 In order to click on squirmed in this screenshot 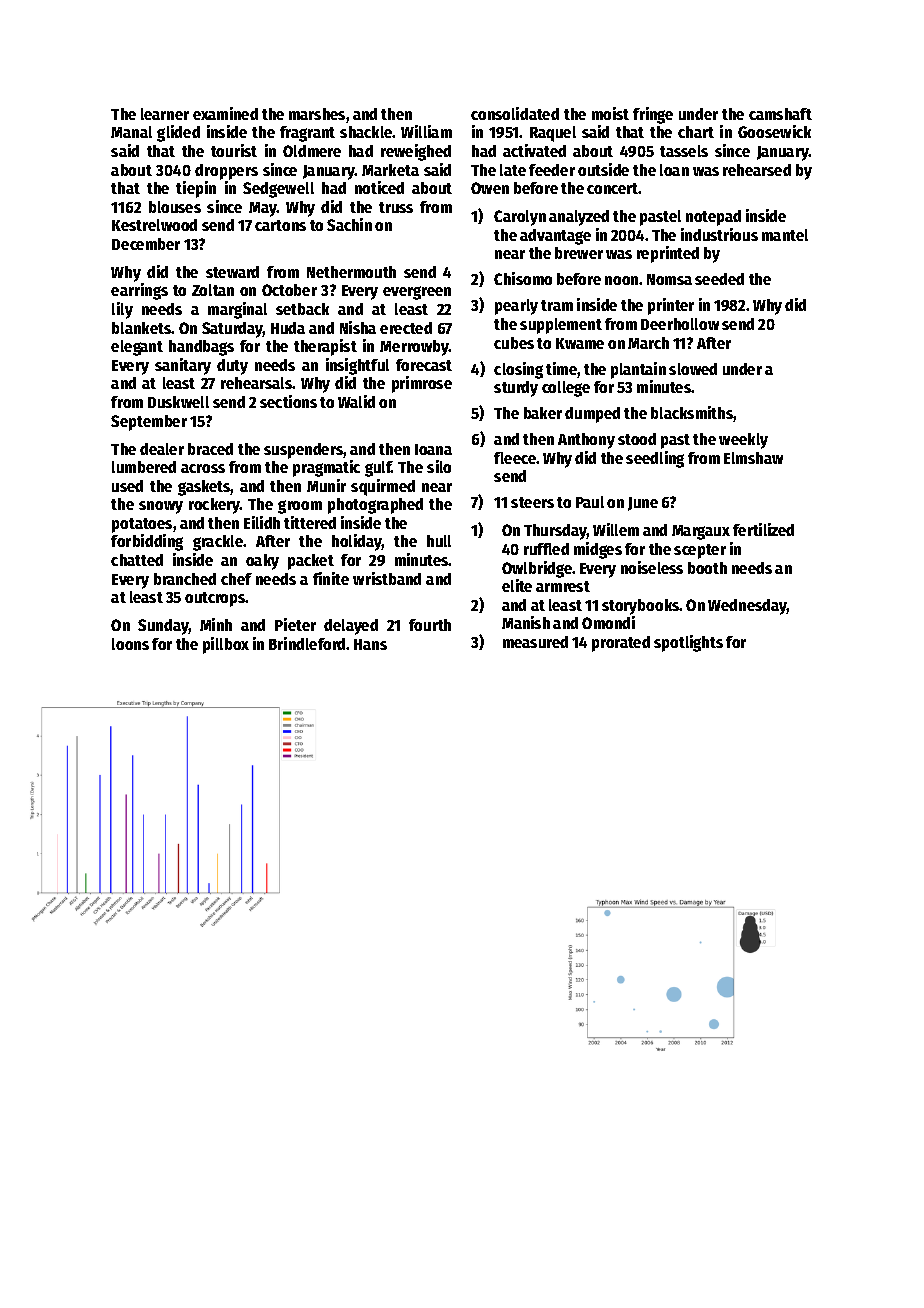, I will do `click(383, 487)`.
